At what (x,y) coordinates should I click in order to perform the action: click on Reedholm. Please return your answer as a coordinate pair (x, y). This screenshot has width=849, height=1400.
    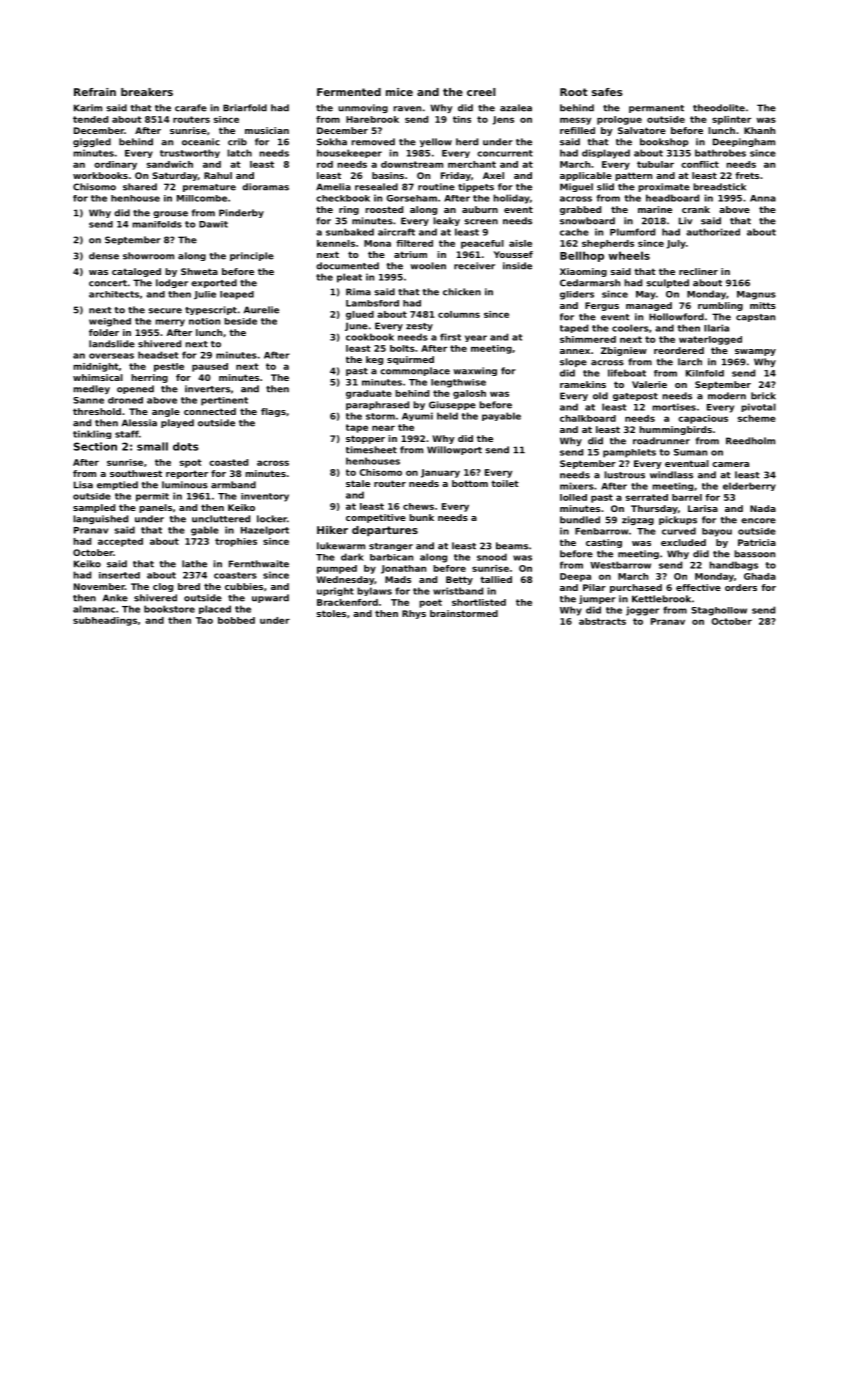
    Looking at the image, I should click on (750, 441).
